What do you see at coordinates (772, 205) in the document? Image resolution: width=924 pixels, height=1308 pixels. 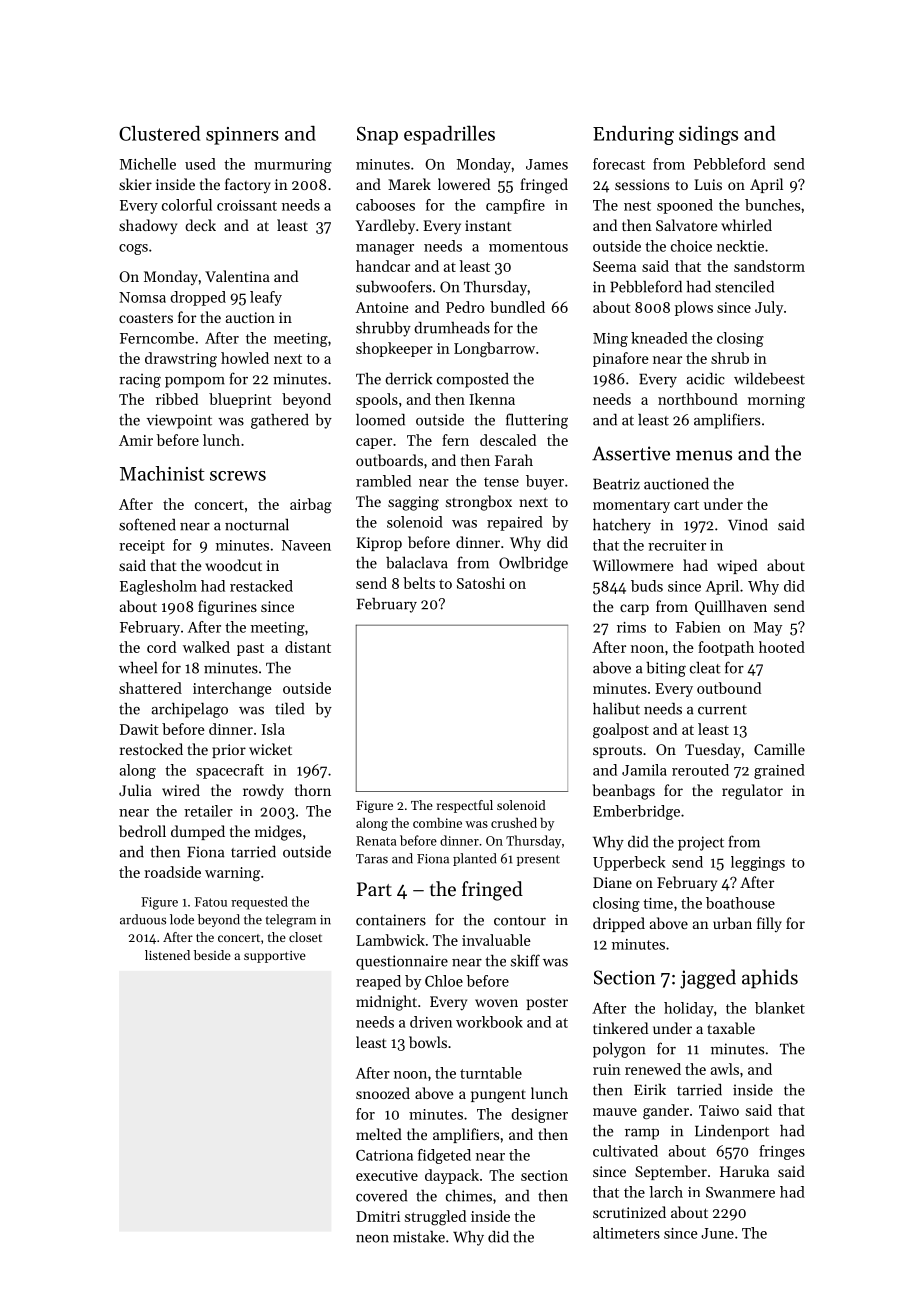 I see `bunches` at bounding box center [772, 205].
